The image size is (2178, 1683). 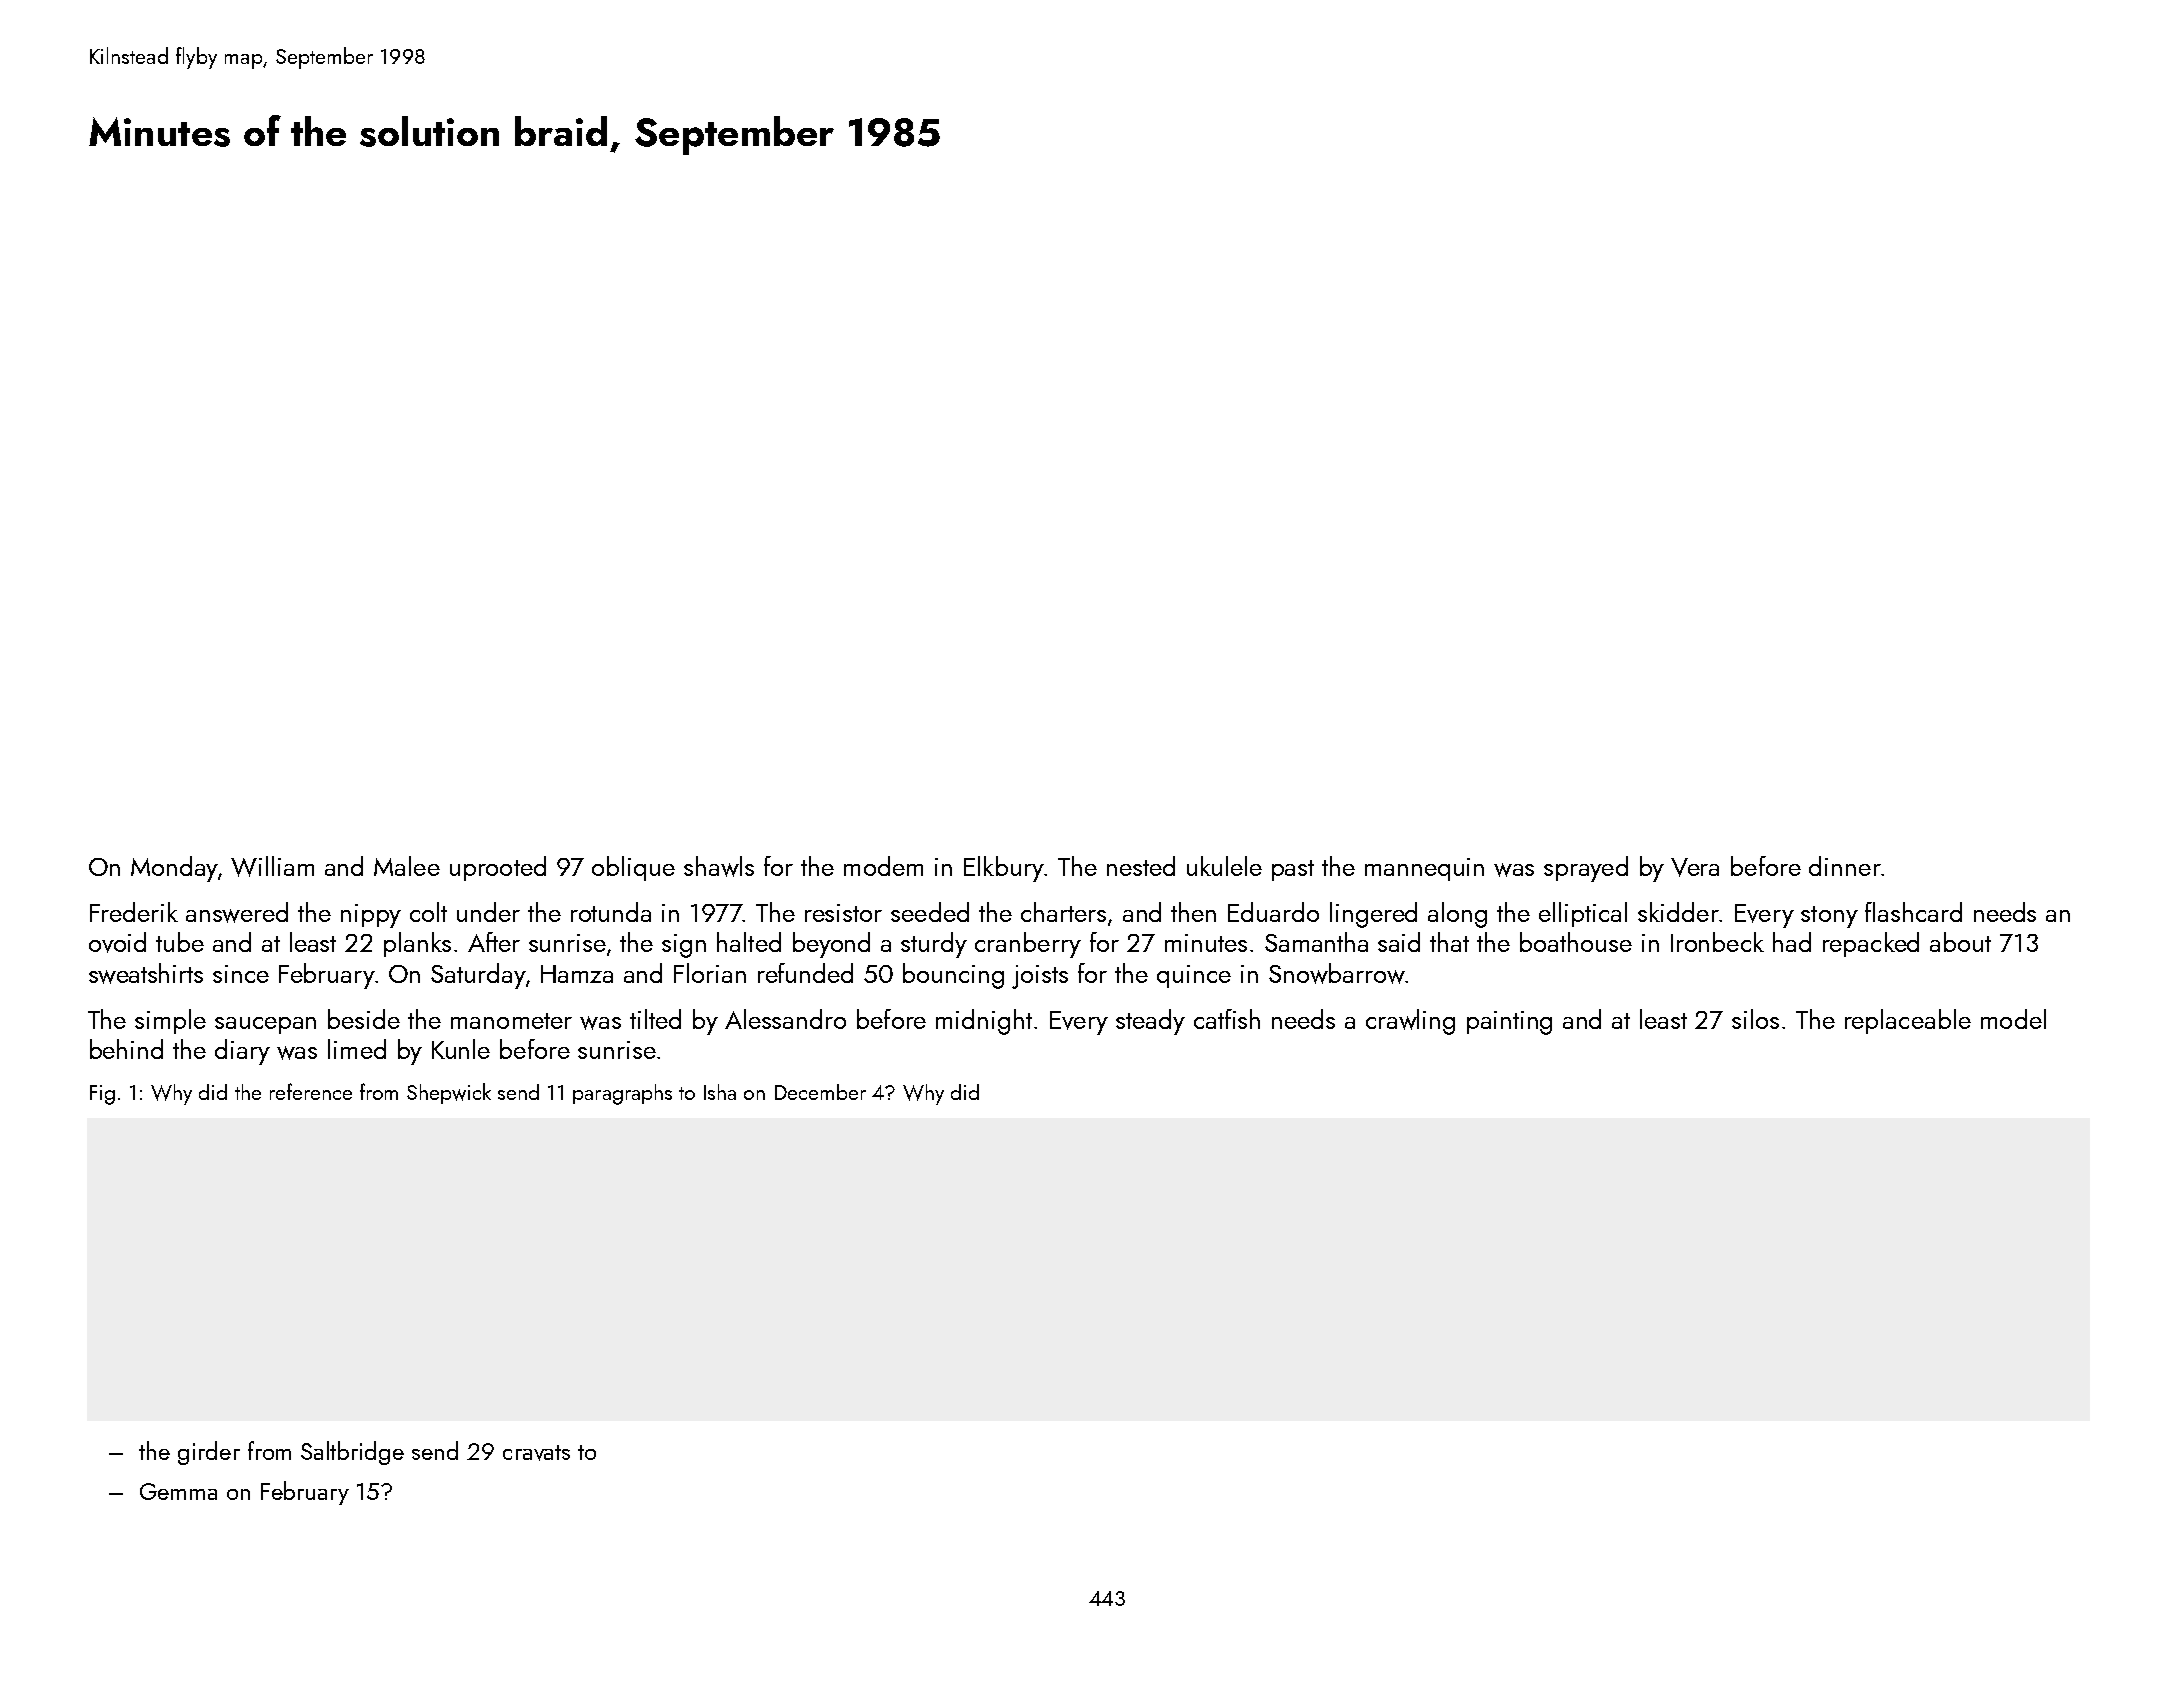 I want to click on elliptical, so click(x=1583, y=914).
